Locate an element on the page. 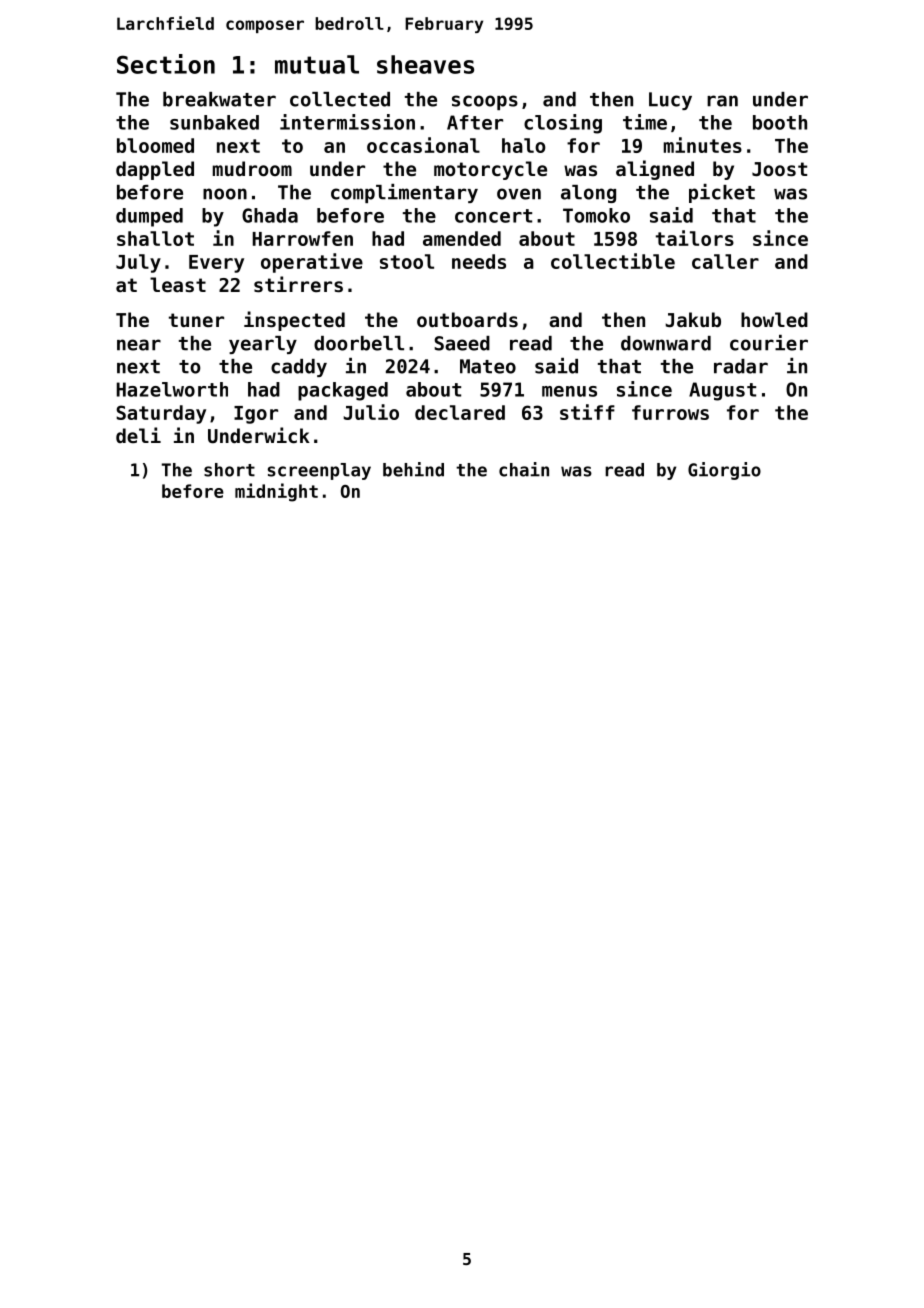  Mateo is located at coordinates (488, 366).
